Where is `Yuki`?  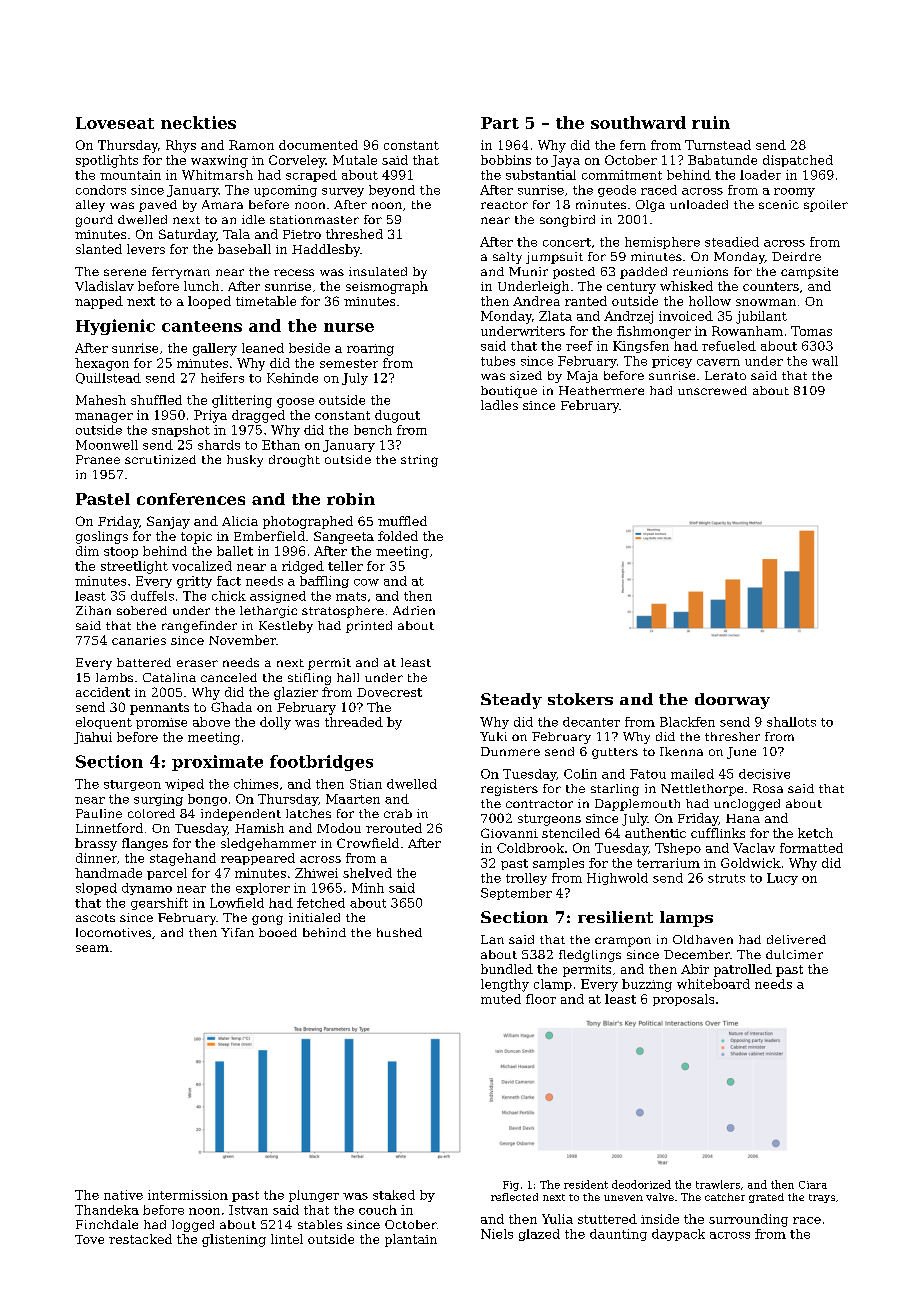 Yuki is located at coordinates (493, 736).
